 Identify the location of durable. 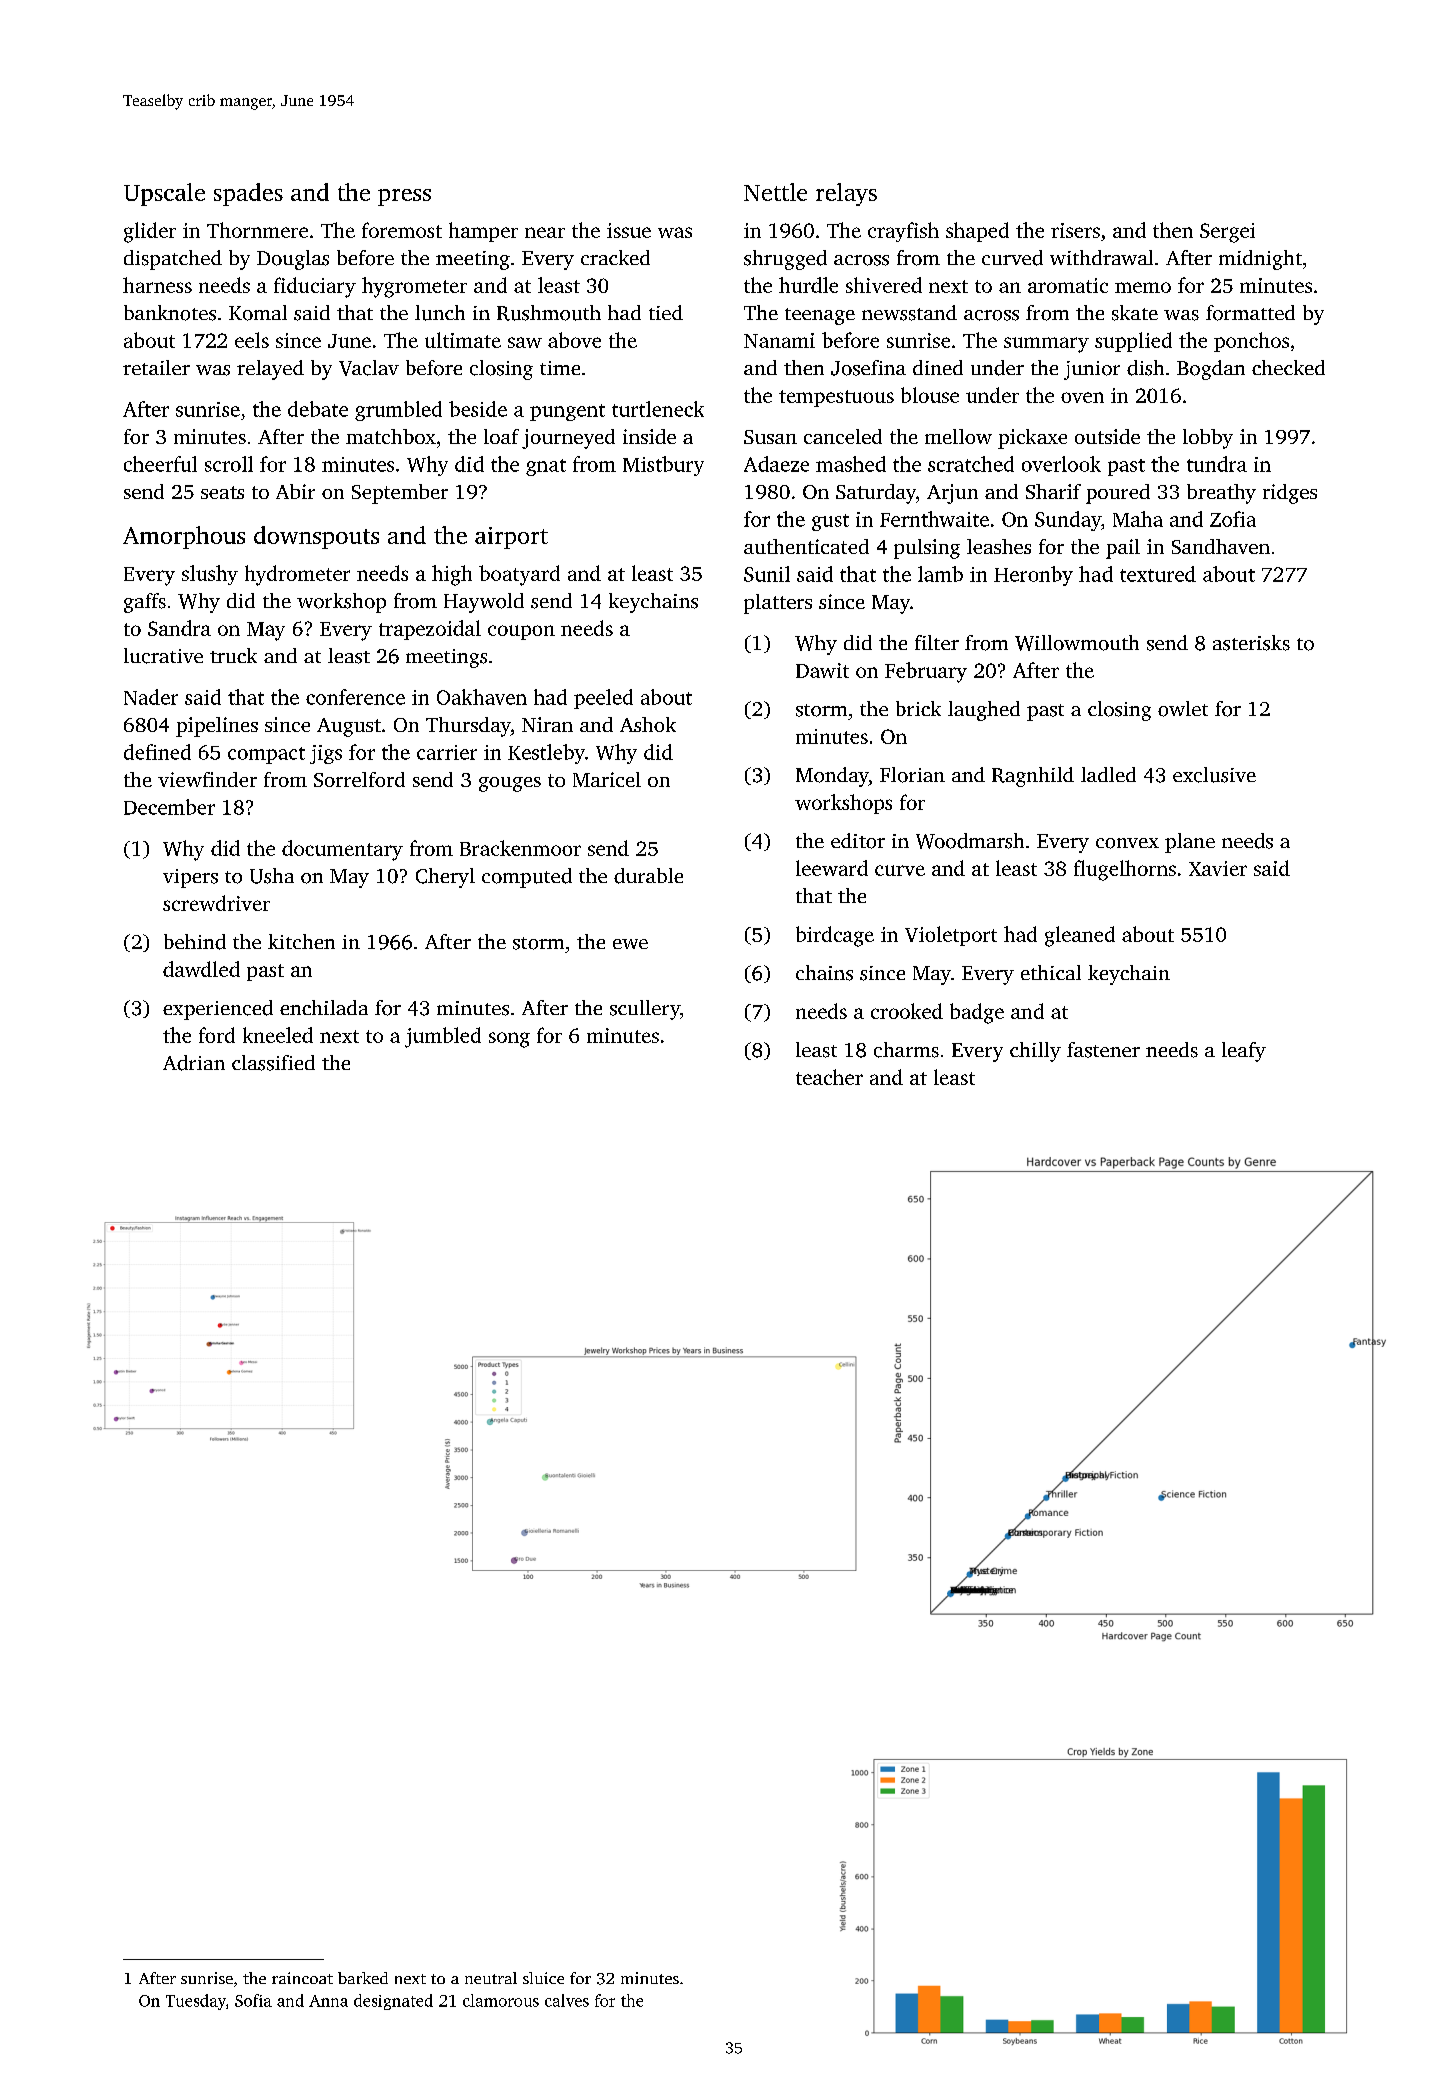
(648, 876).
